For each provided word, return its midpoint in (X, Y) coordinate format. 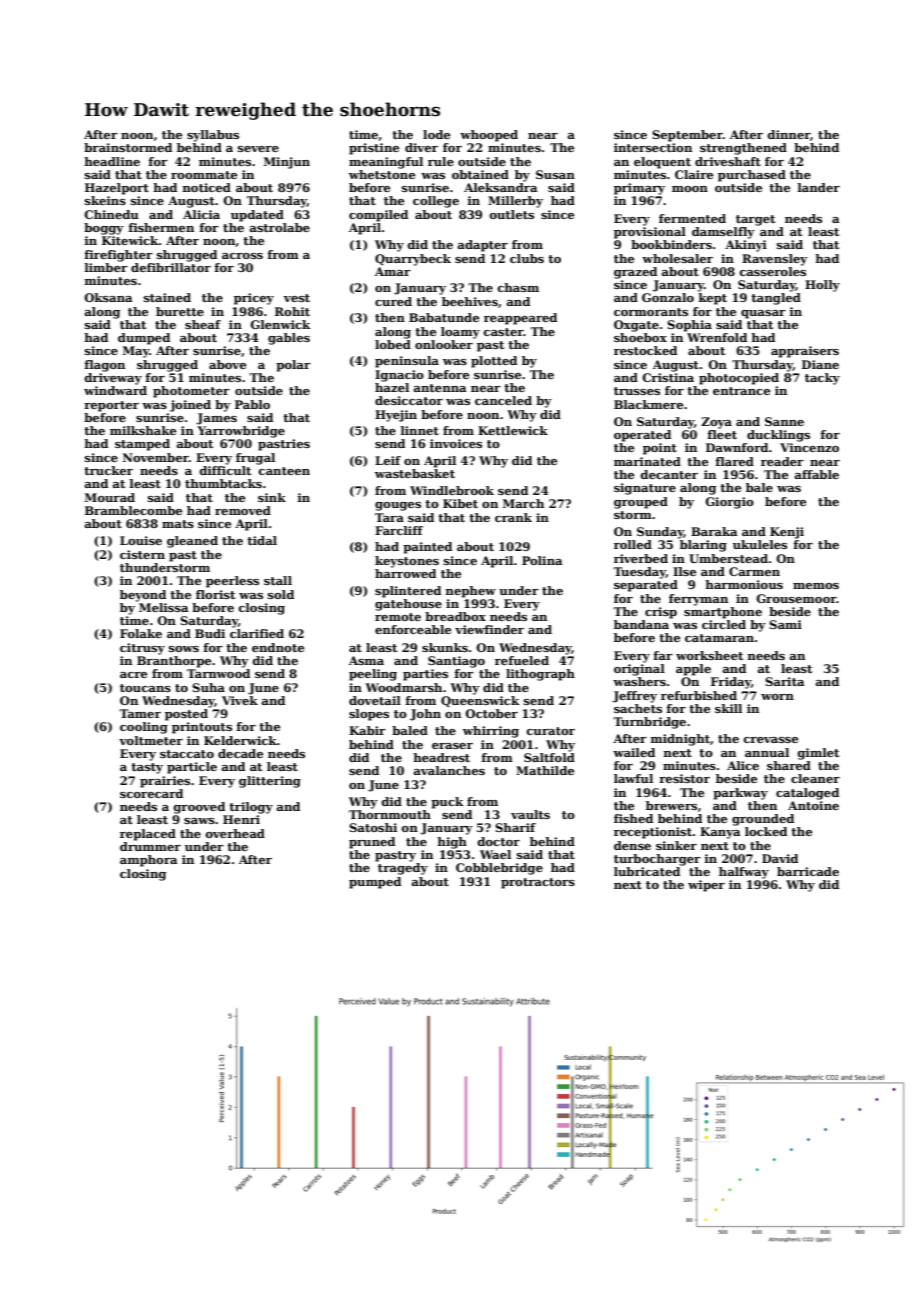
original (639, 670)
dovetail (375, 700)
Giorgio (729, 503)
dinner (789, 134)
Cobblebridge (499, 869)
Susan (555, 174)
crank (513, 517)
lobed (393, 344)
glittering (270, 782)
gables (289, 339)
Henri (241, 819)
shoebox (640, 337)
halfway (744, 873)
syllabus (213, 136)
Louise (141, 540)
